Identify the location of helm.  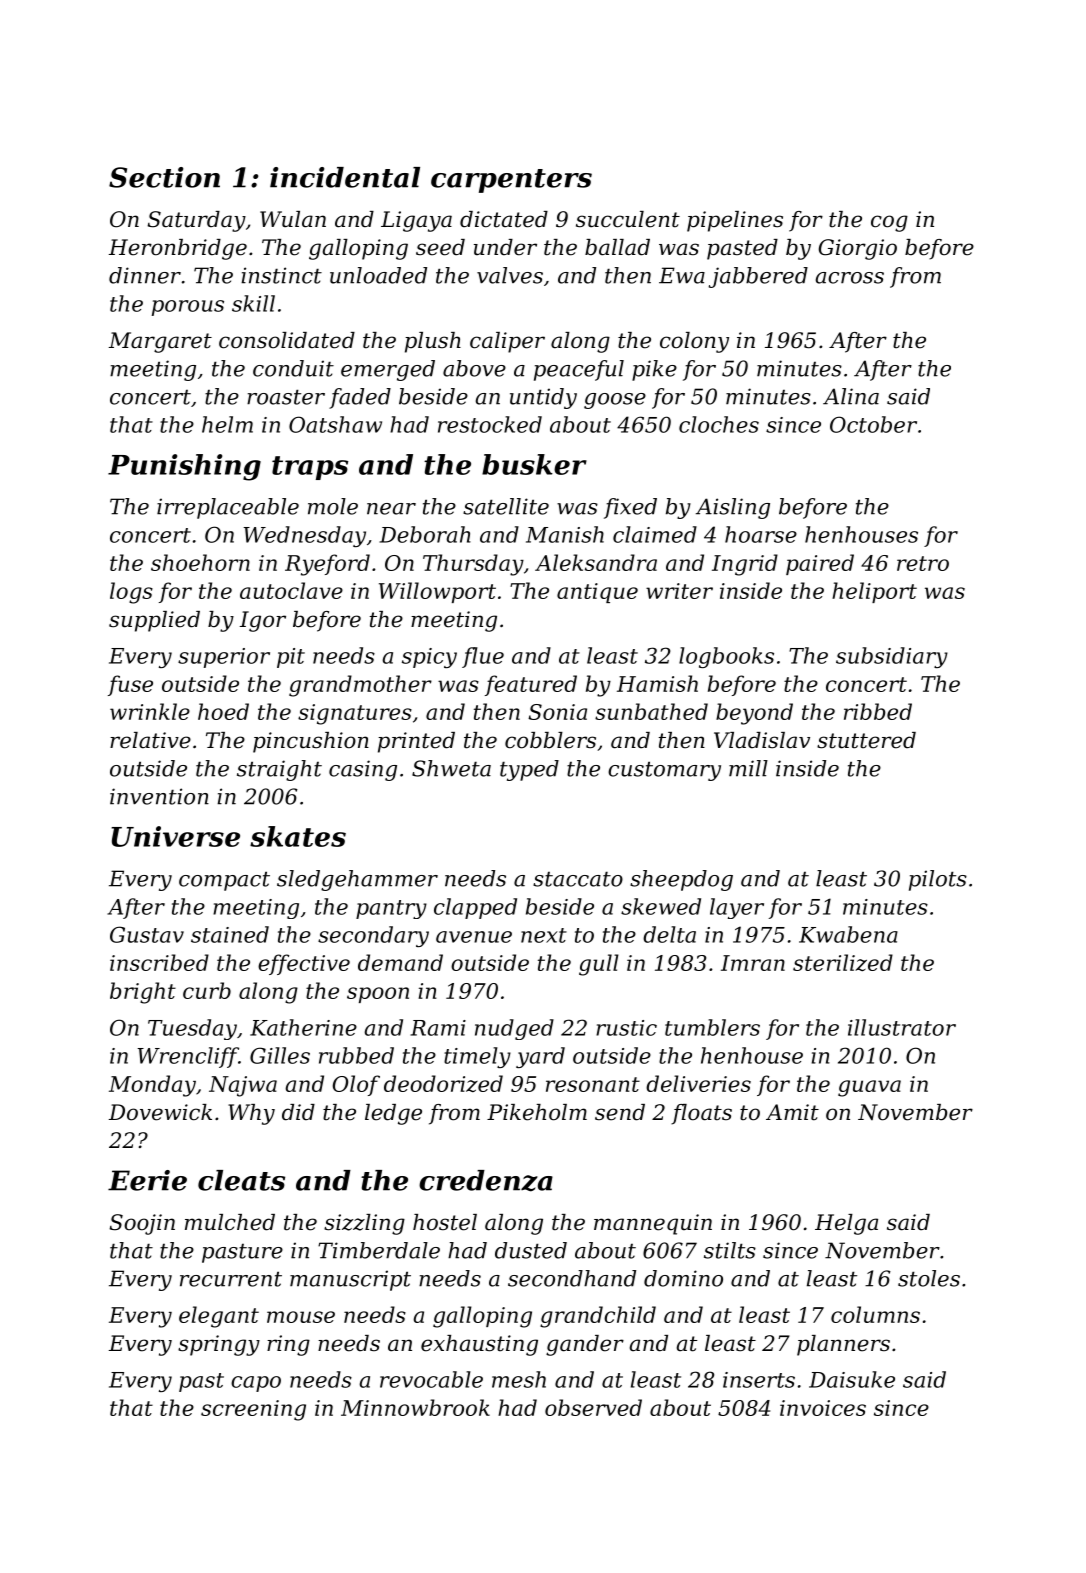
(227, 424).
